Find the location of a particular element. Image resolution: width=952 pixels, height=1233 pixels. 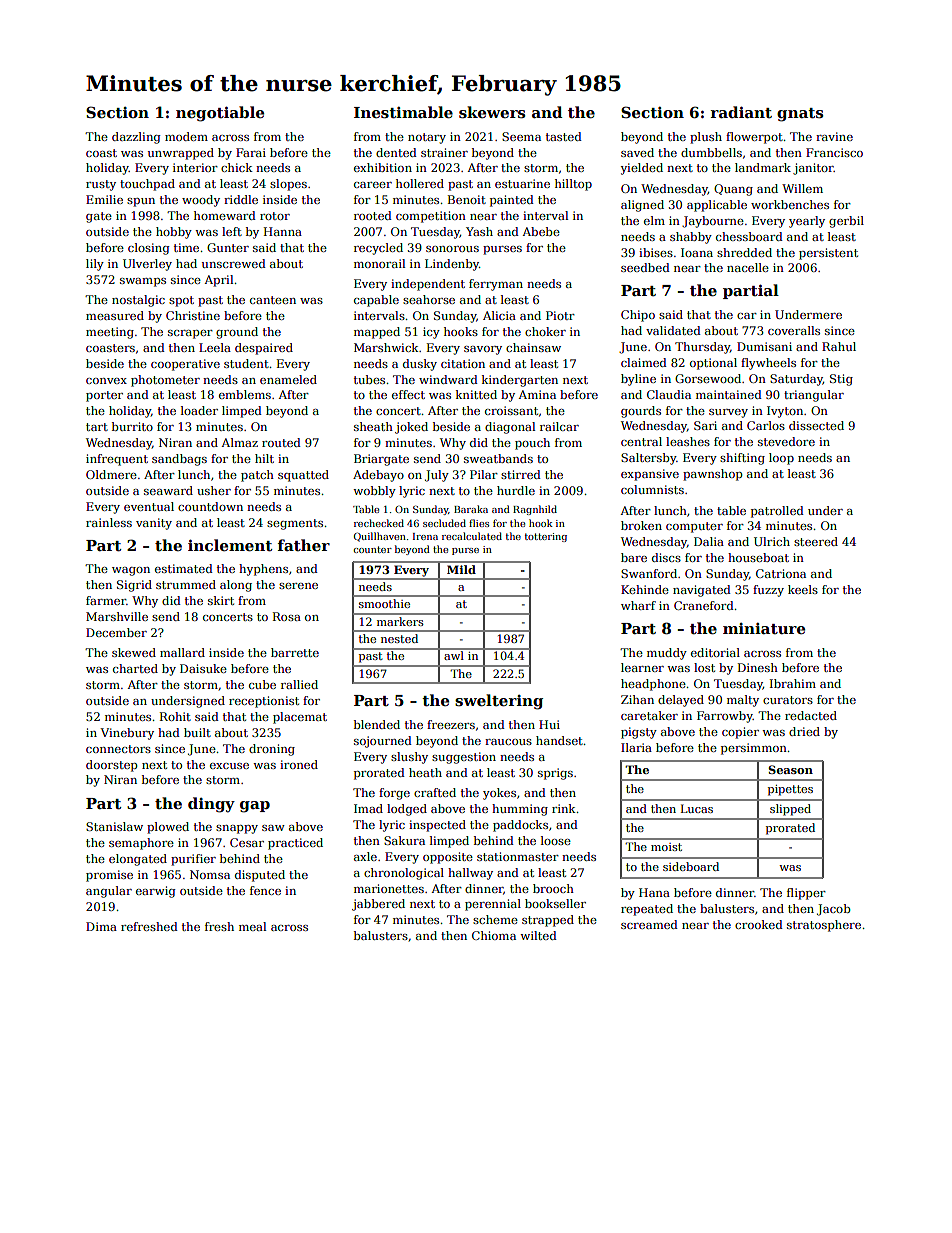

meal is located at coordinates (252, 926).
